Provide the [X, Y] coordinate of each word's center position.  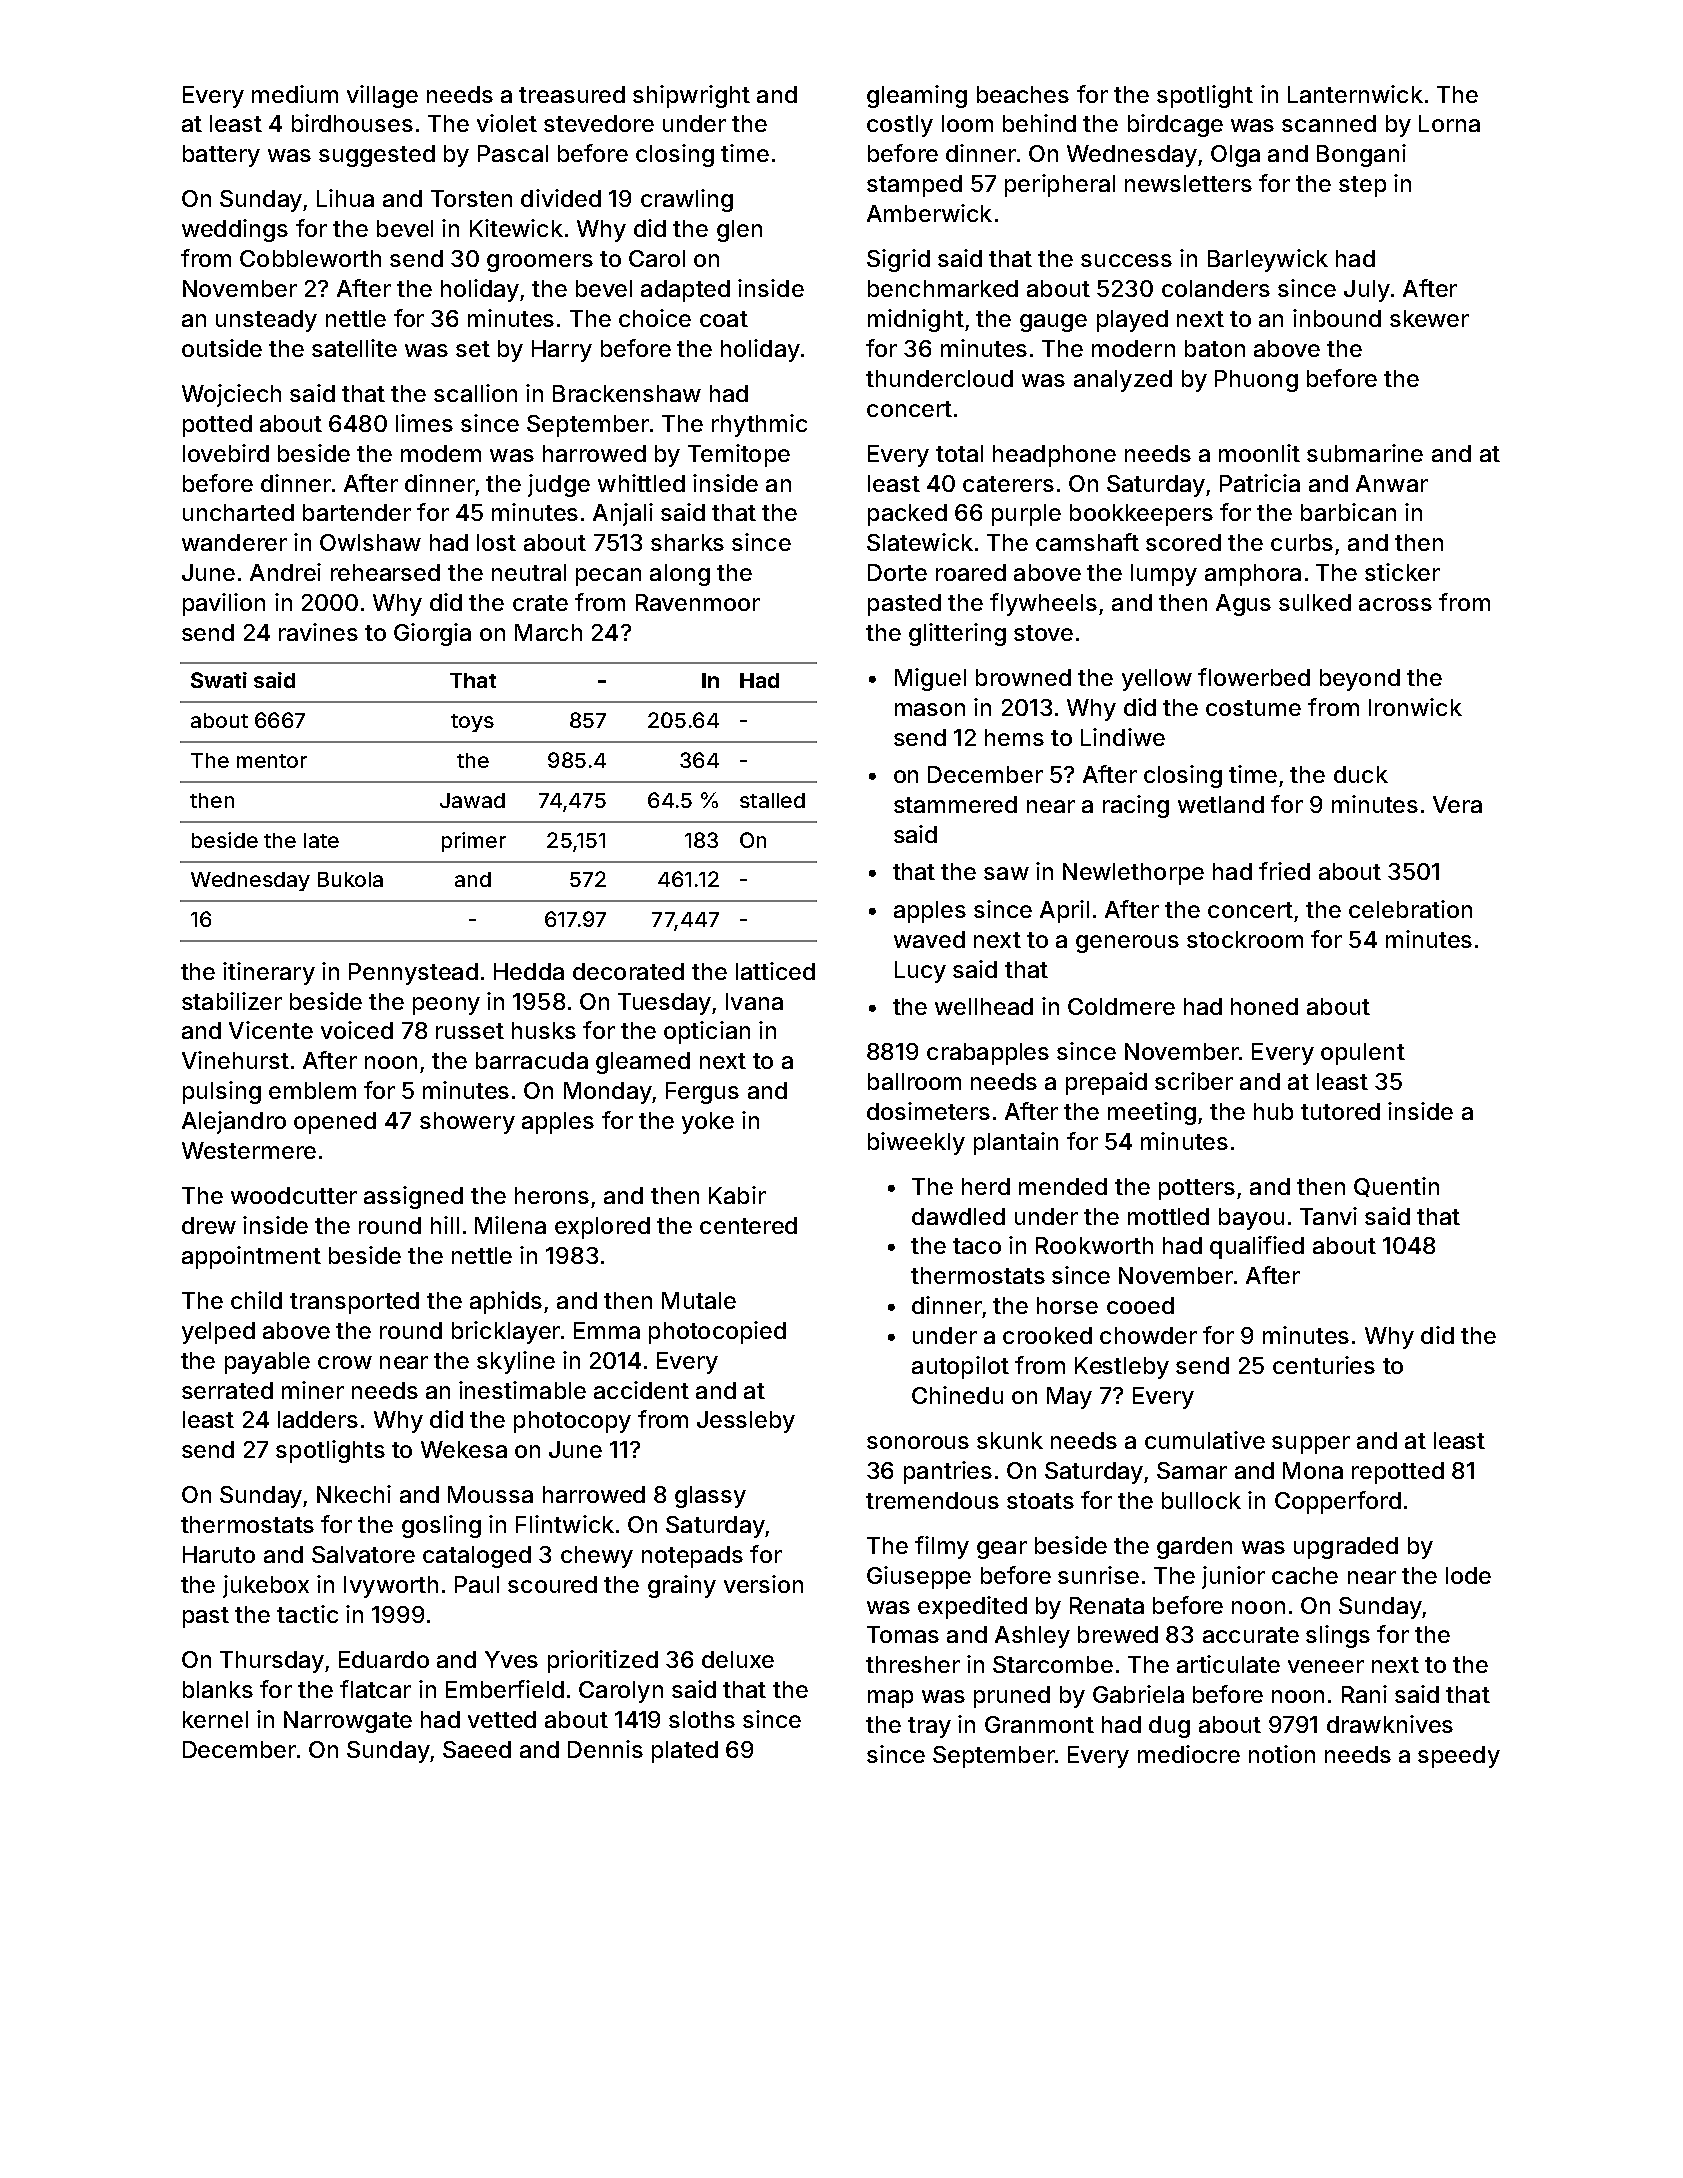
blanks [218, 1689]
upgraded [1346, 1548]
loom [967, 123]
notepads [692, 1557]
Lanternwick [1355, 94]
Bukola [350, 879]
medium [295, 94]
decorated [628, 971]
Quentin [1396, 1187]
